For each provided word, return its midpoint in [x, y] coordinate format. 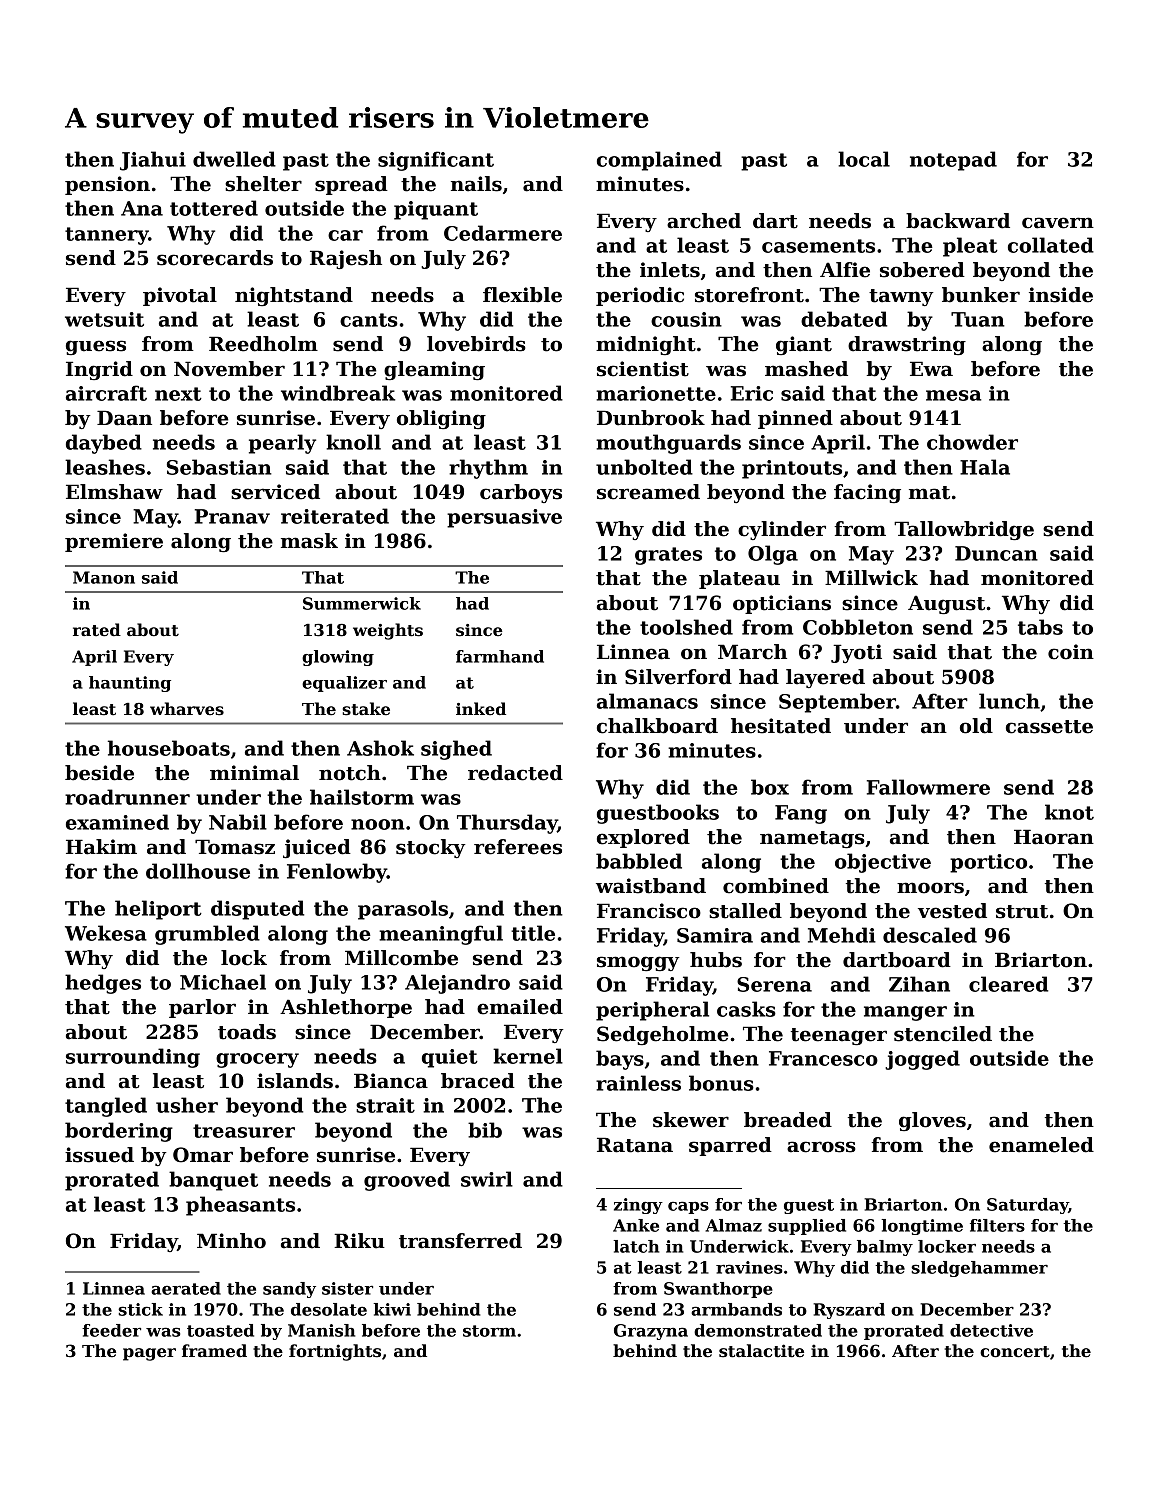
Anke [636, 1225]
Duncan [996, 553]
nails [476, 184]
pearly [282, 444]
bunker [981, 295]
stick [140, 1309]
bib [485, 1130]
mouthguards [668, 444]
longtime [922, 1227]
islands [295, 1081]
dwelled [234, 159]
